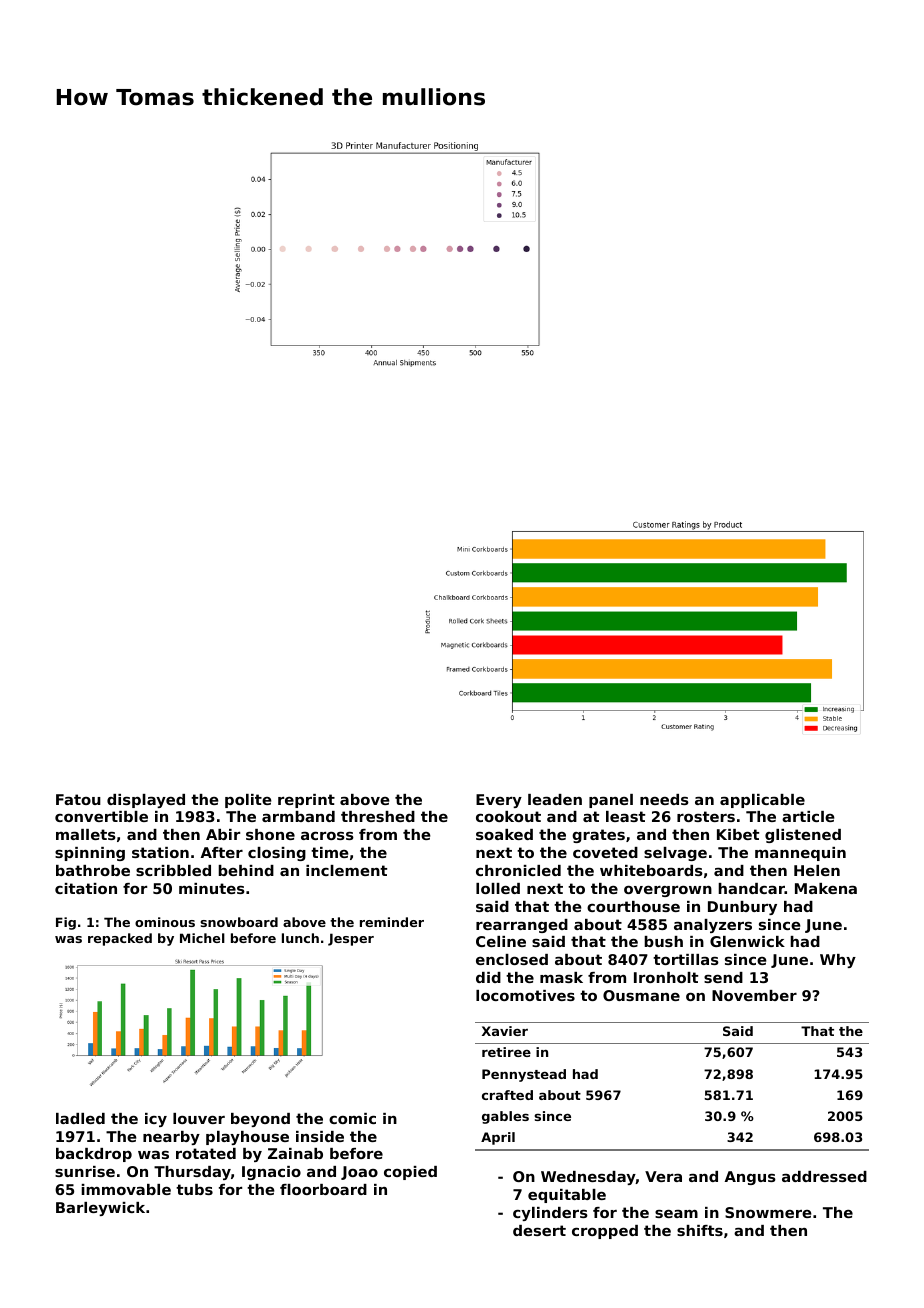 This page has height=1308, width=924. What do you see at coordinates (488, 977) in the page?
I see `did` at bounding box center [488, 977].
